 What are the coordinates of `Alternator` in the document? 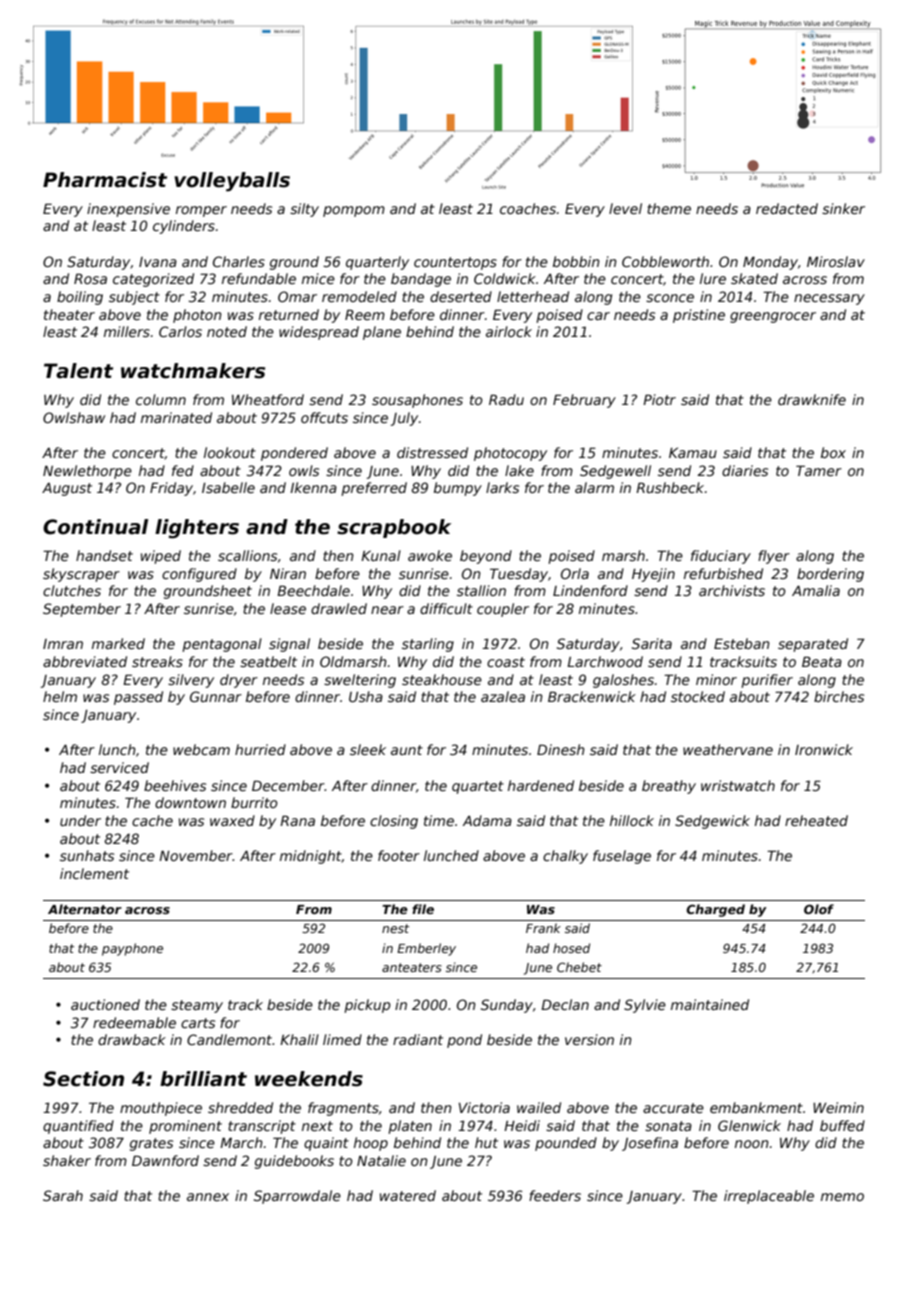 It's located at (85, 909).
